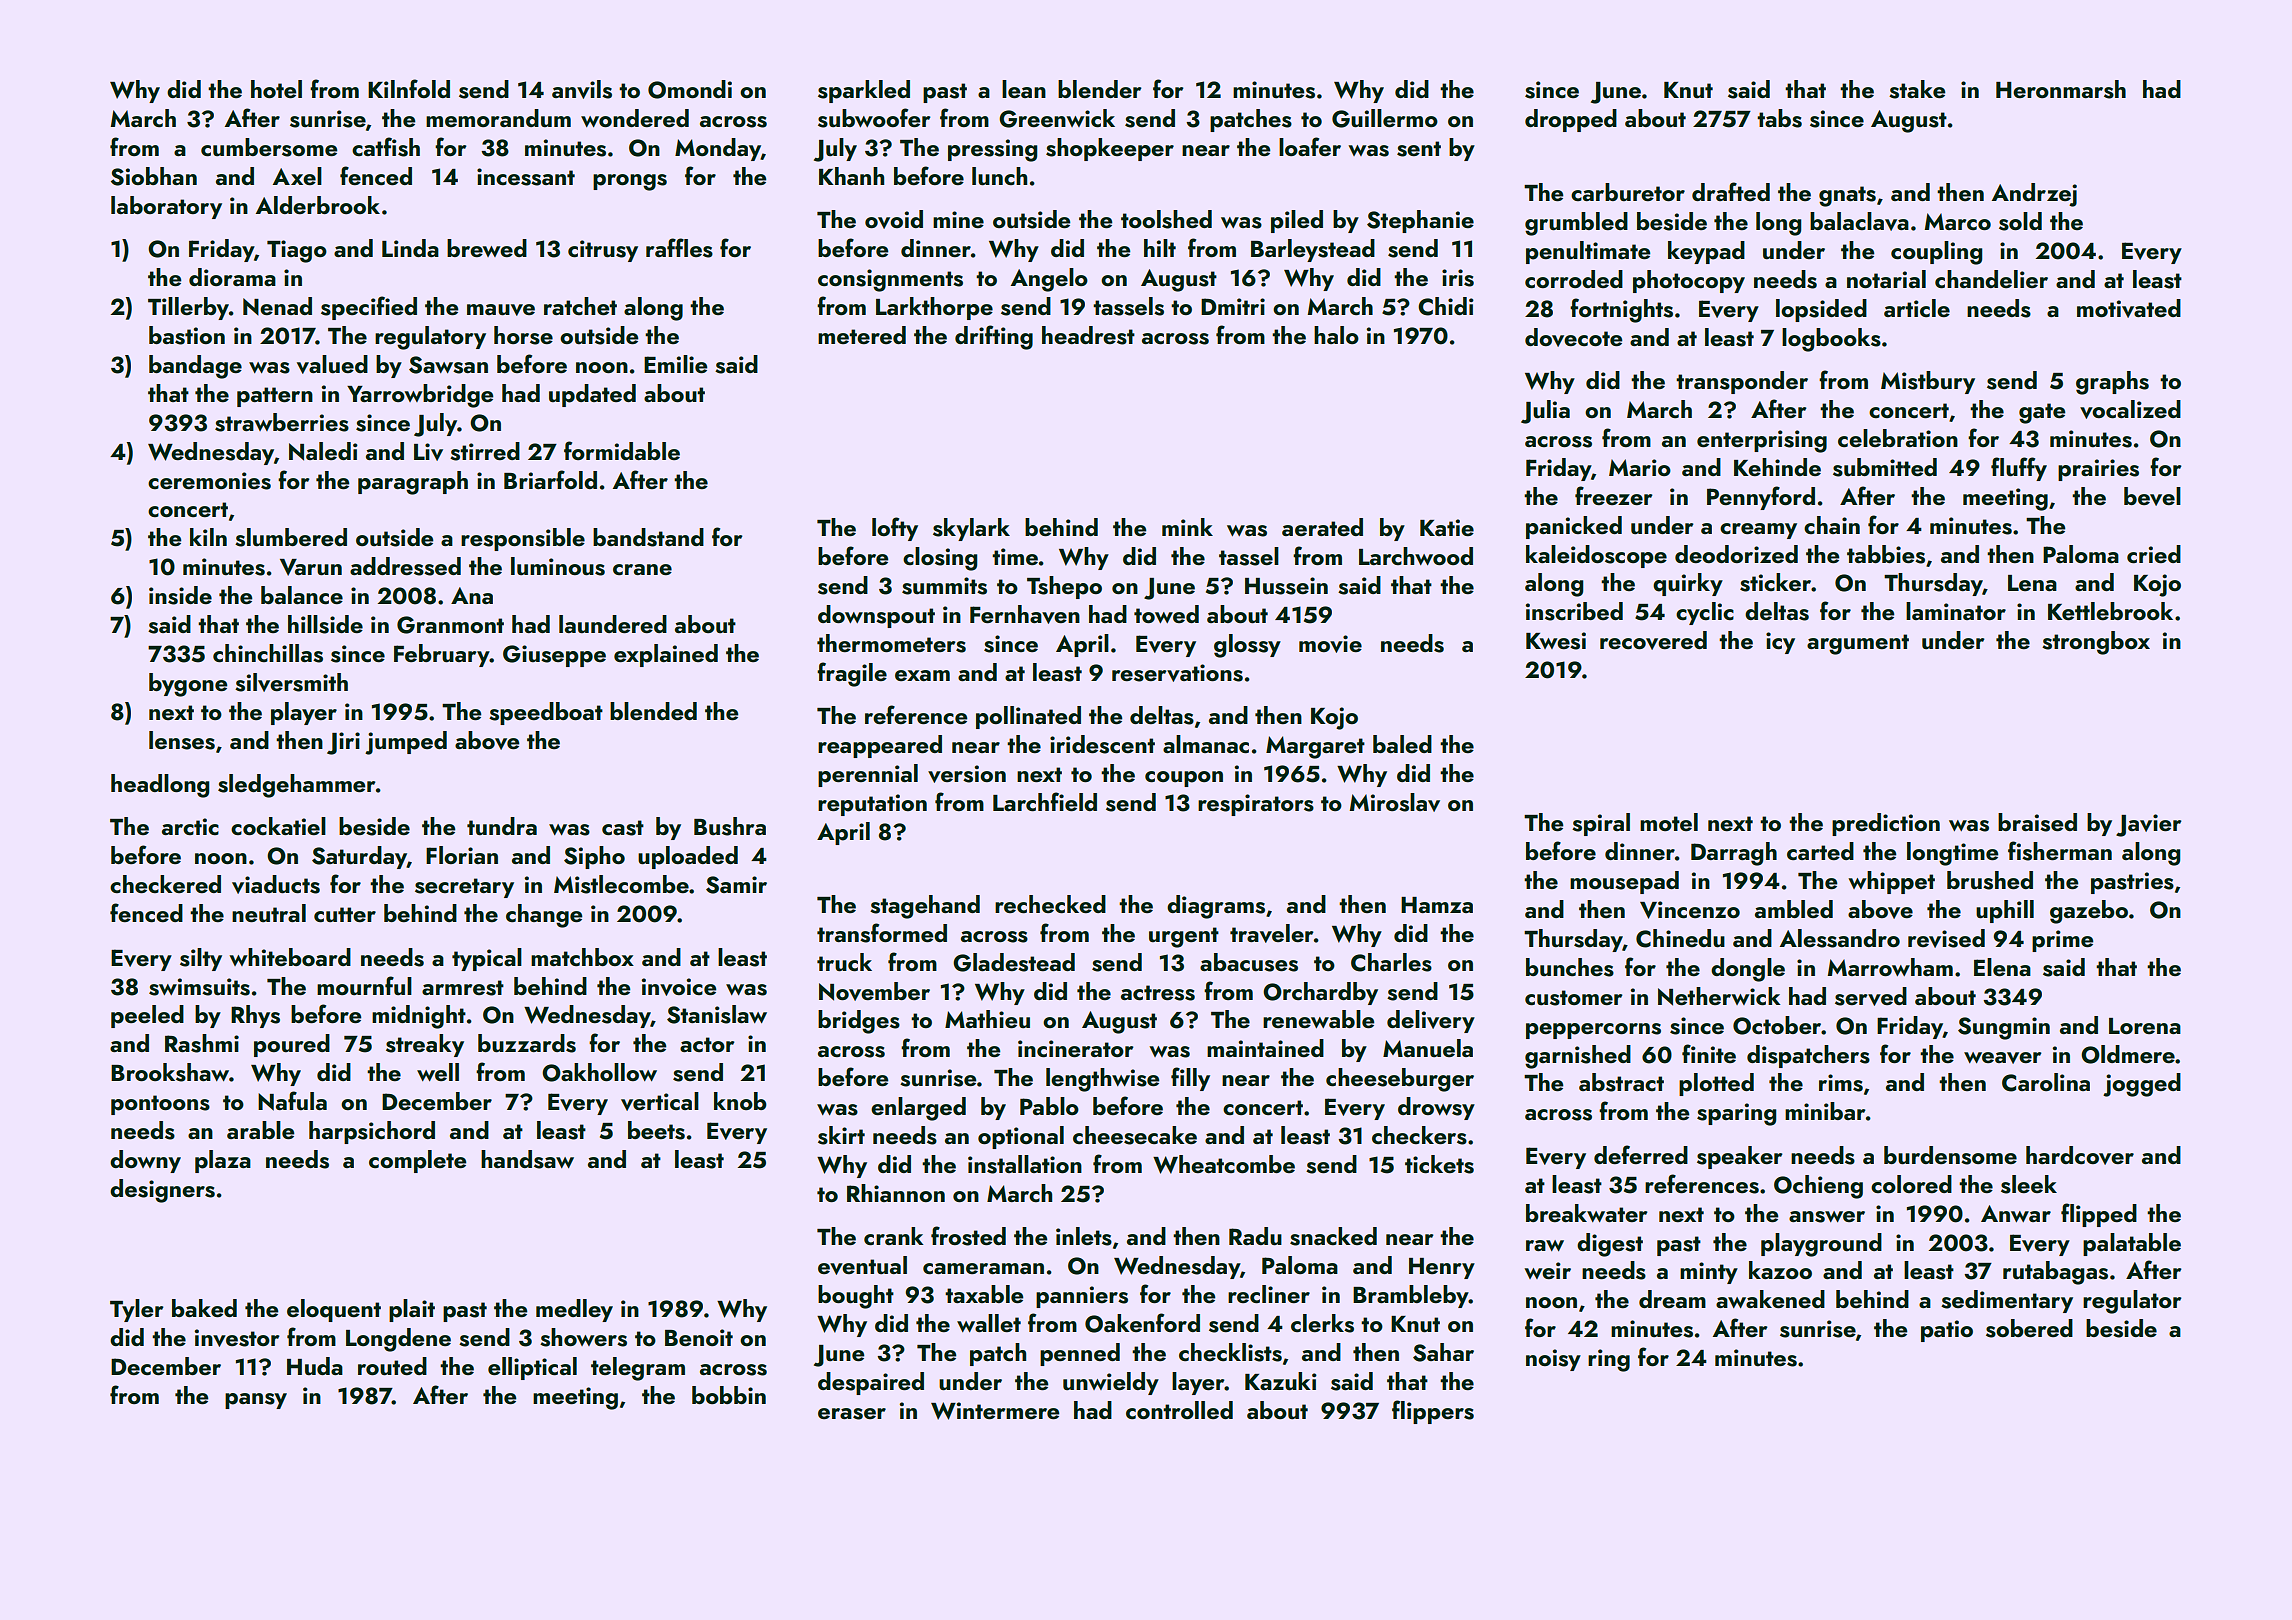  I want to click on Julia, so click(1545, 412).
